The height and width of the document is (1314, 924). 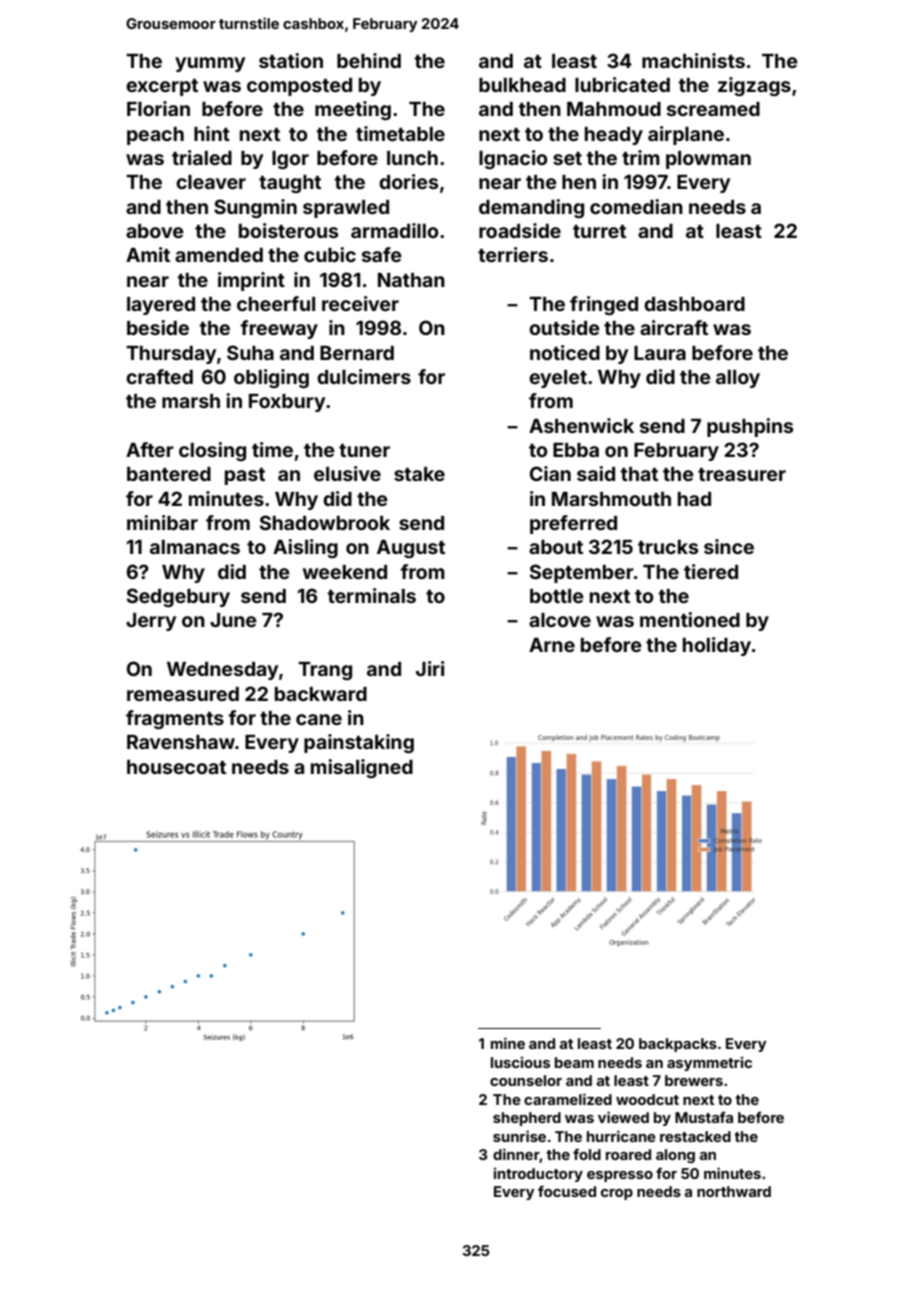 I want to click on zigzags, so click(x=754, y=86).
